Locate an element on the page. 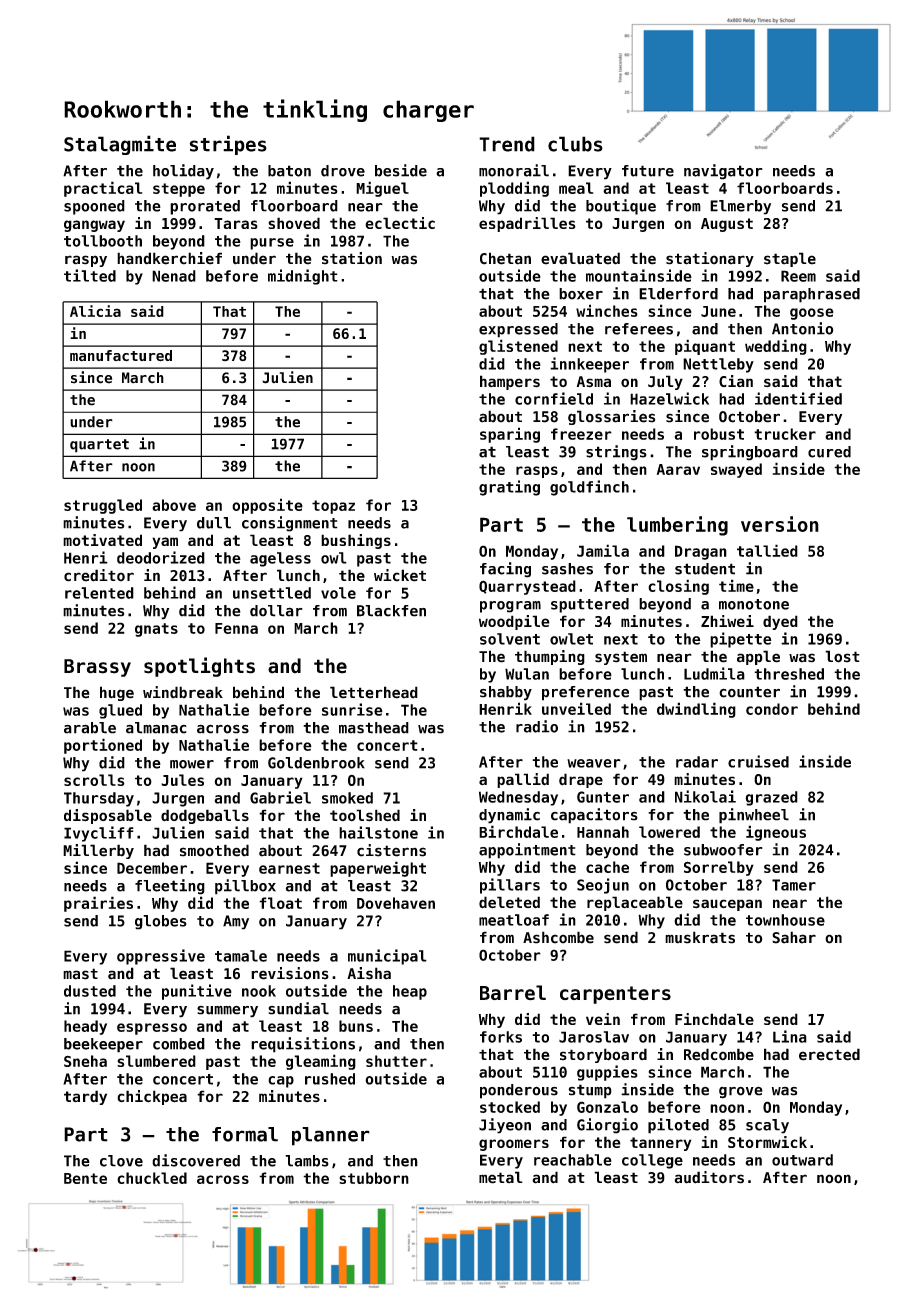  topaz is located at coordinates (333, 507).
